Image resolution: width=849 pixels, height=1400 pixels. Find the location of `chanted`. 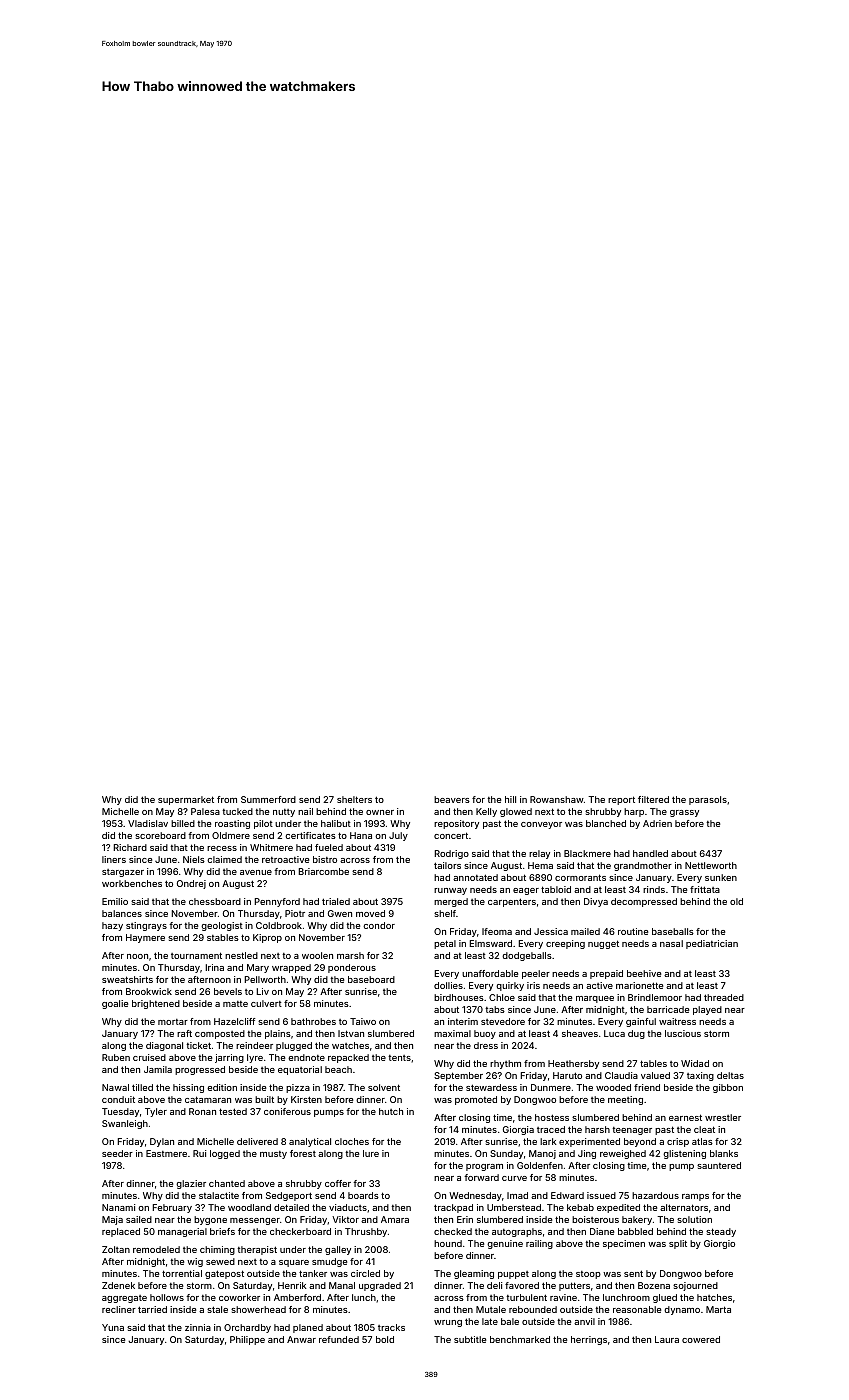

chanted is located at coordinates (227, 1183).
